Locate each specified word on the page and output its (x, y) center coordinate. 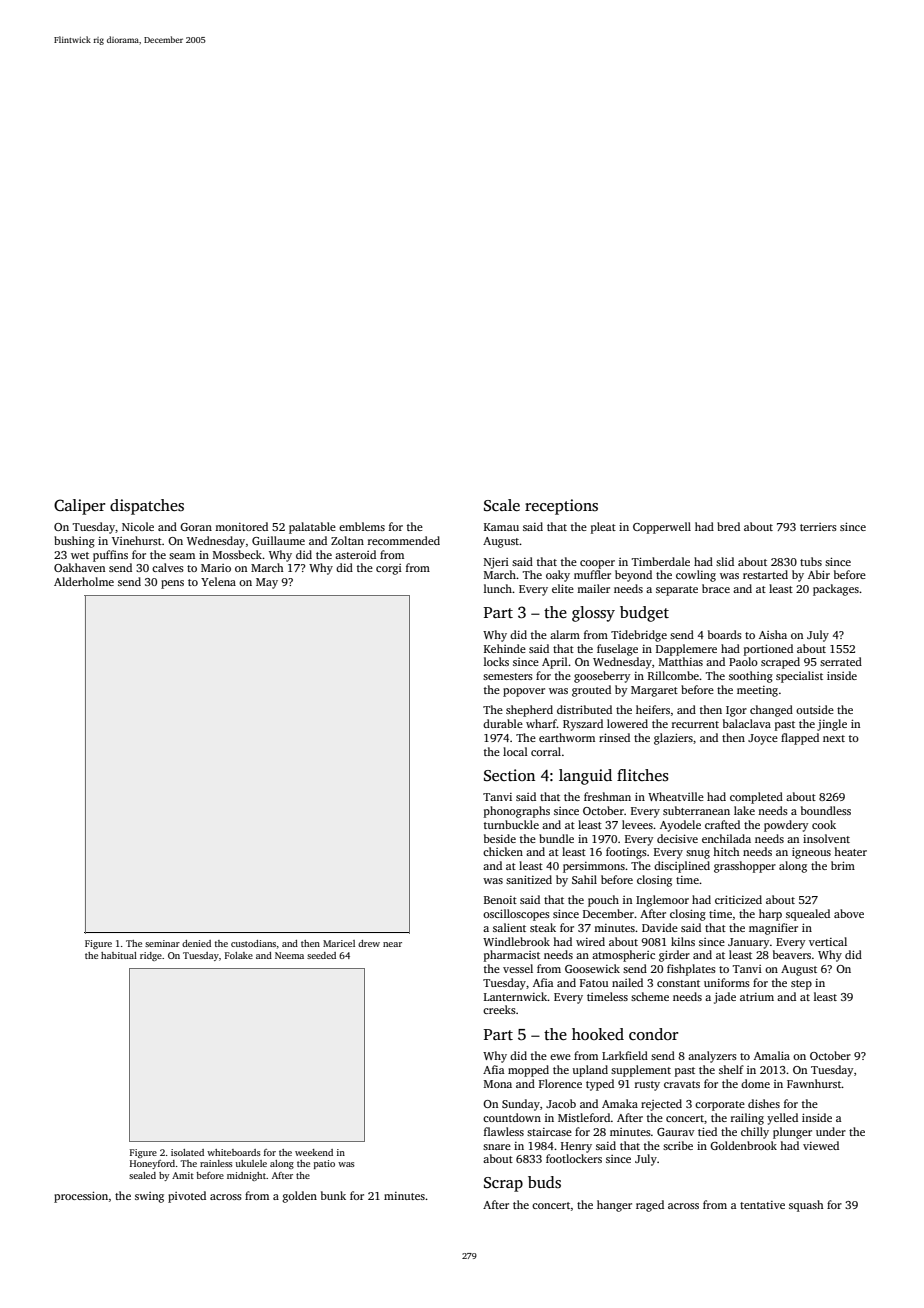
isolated (187, 1152)
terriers (818, 527)
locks (496, 661)
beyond (633, 576)
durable (503, 723)
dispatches (147, 507)
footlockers (574, 1158)
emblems (362, 526)
